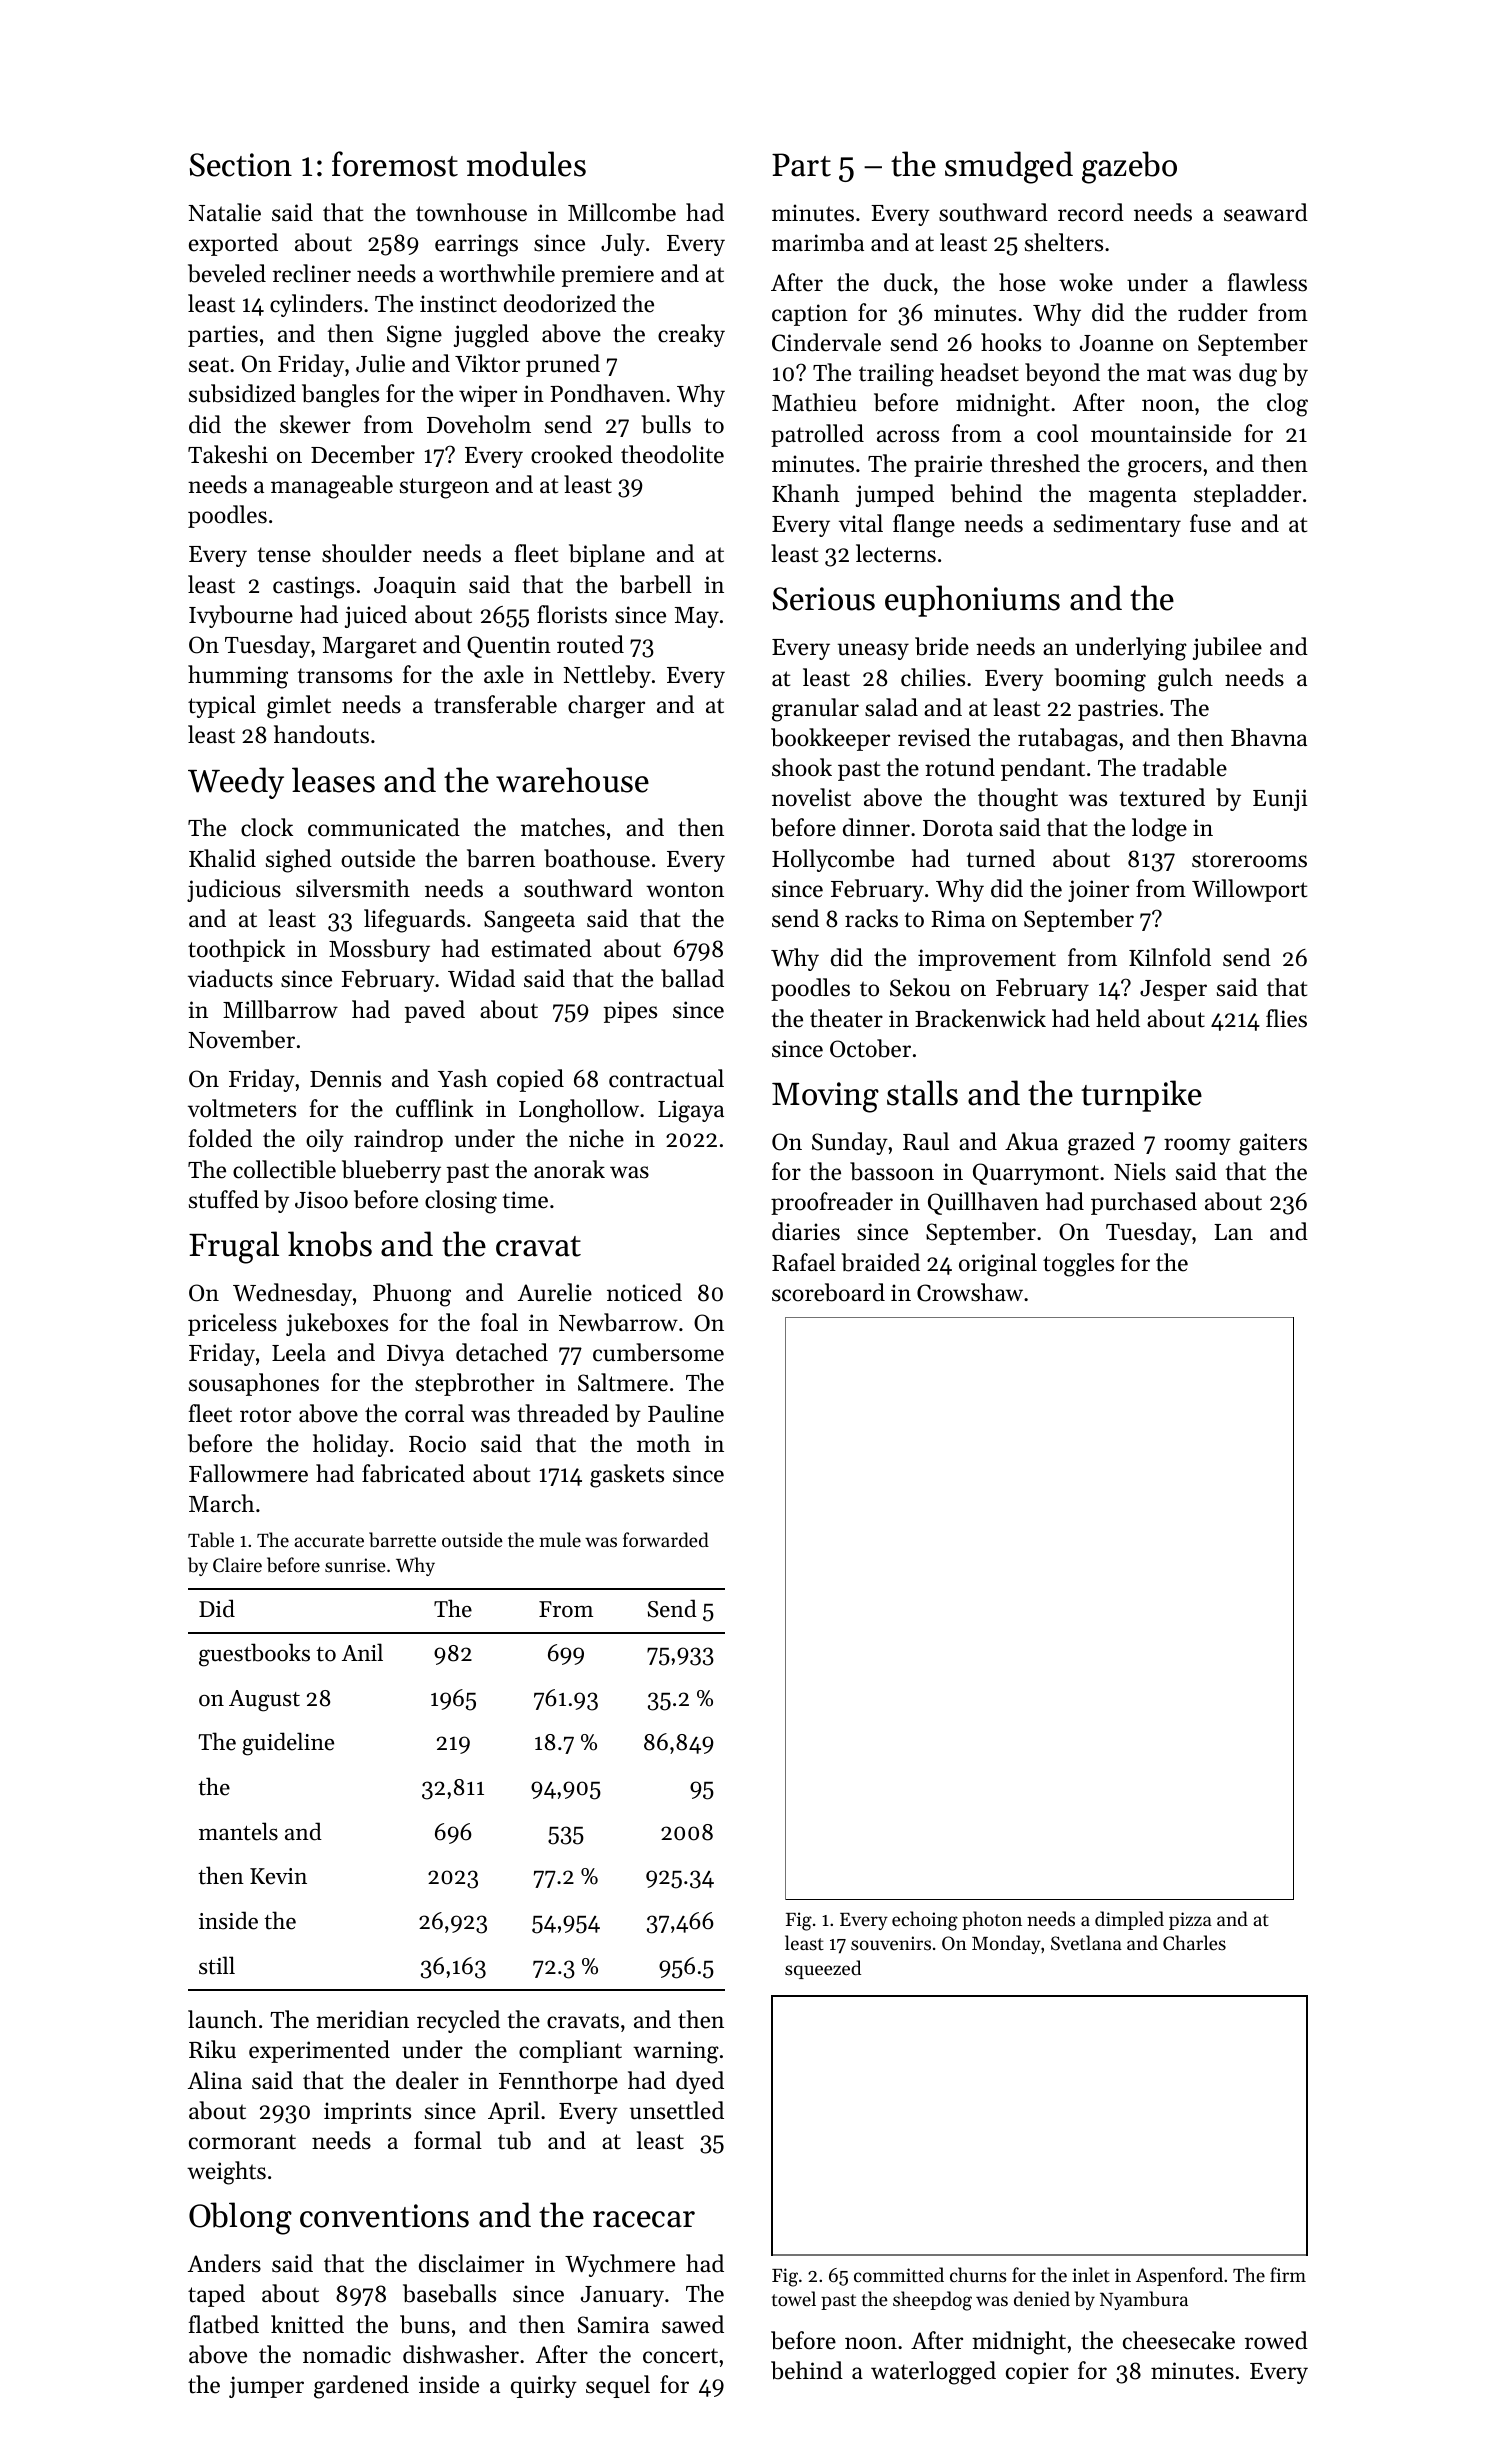 The image size is (1496, 2464). What do you see at coordinates (1141, 1096) in the document?
I see `turnpike` at bounding box center [1141, 1096].
